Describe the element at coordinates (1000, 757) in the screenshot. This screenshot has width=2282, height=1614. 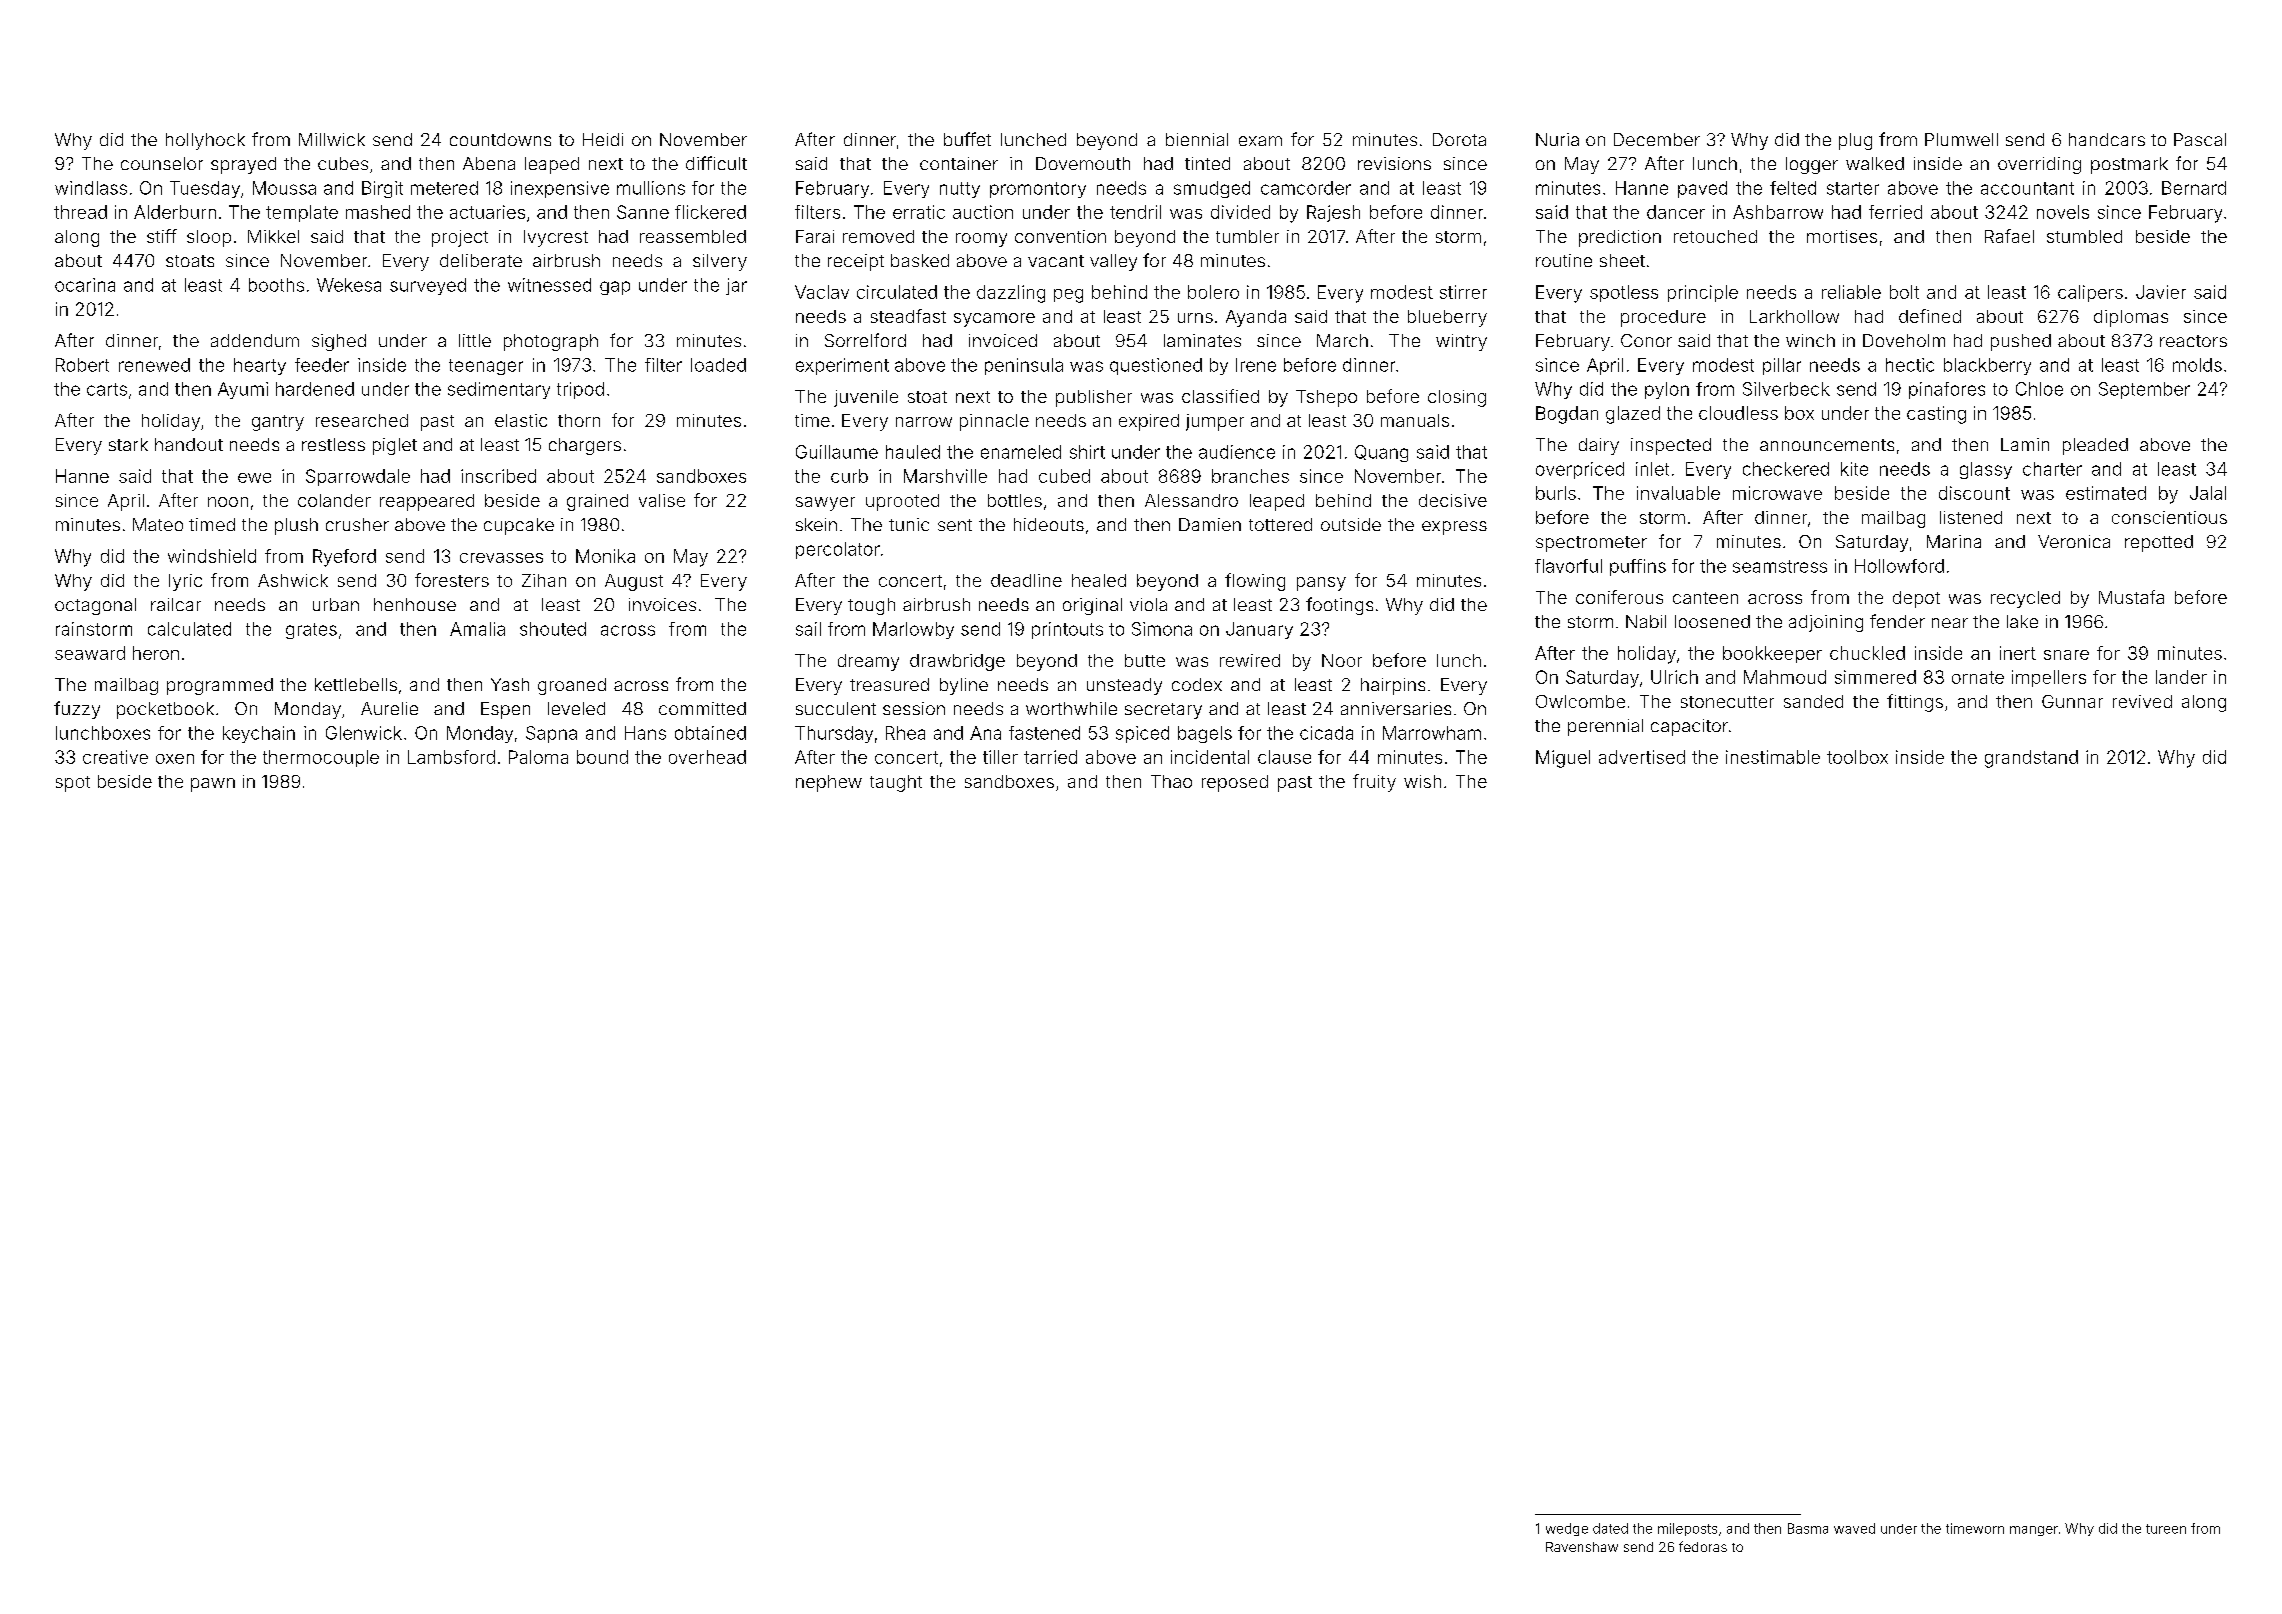
I see `tiller` at that location.
